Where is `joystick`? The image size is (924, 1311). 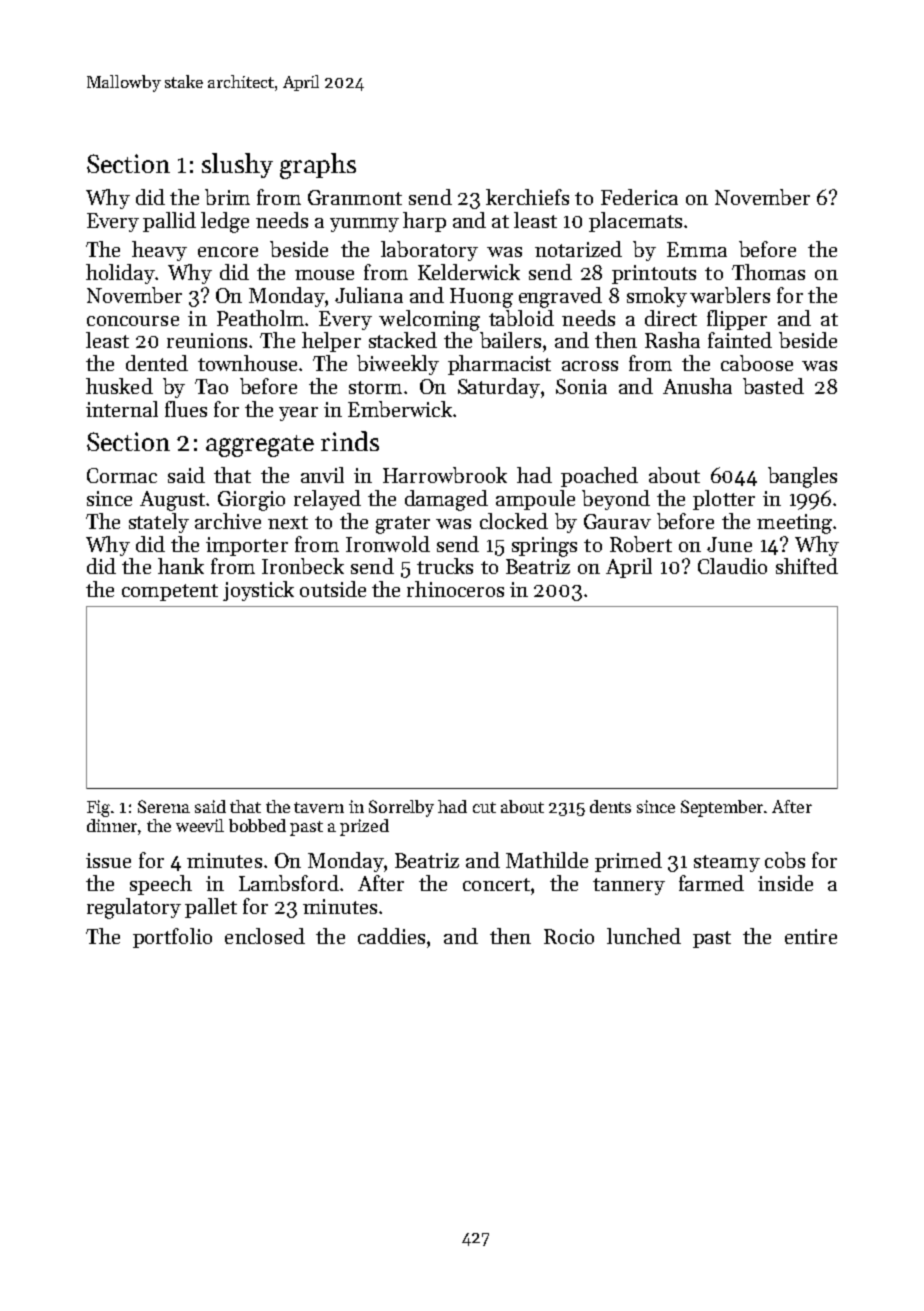
joystick is located at coordinates (258, 591).
